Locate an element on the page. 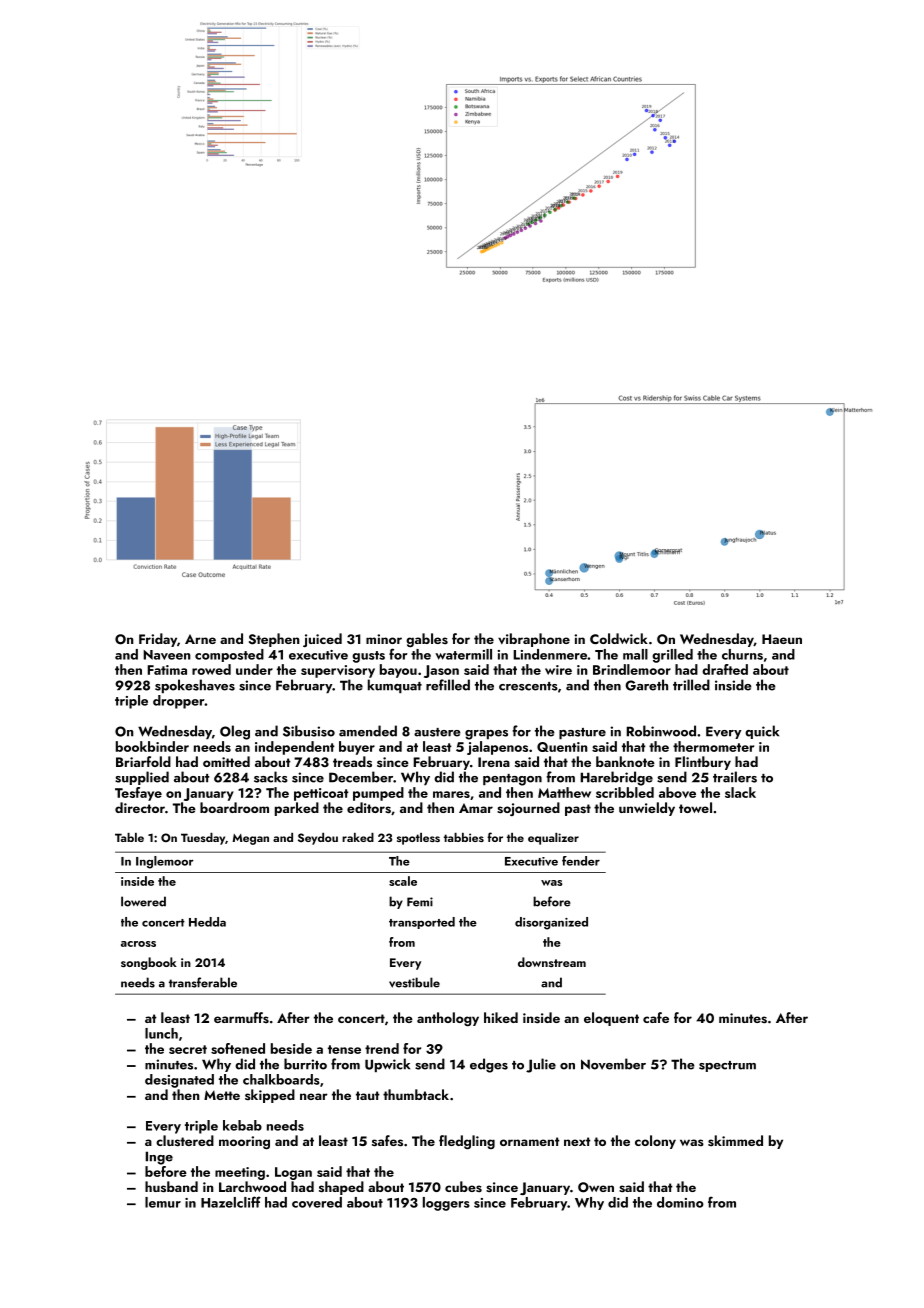 This page has height=1308, width=924. Robinwood is located at coordinates (661, 731).
